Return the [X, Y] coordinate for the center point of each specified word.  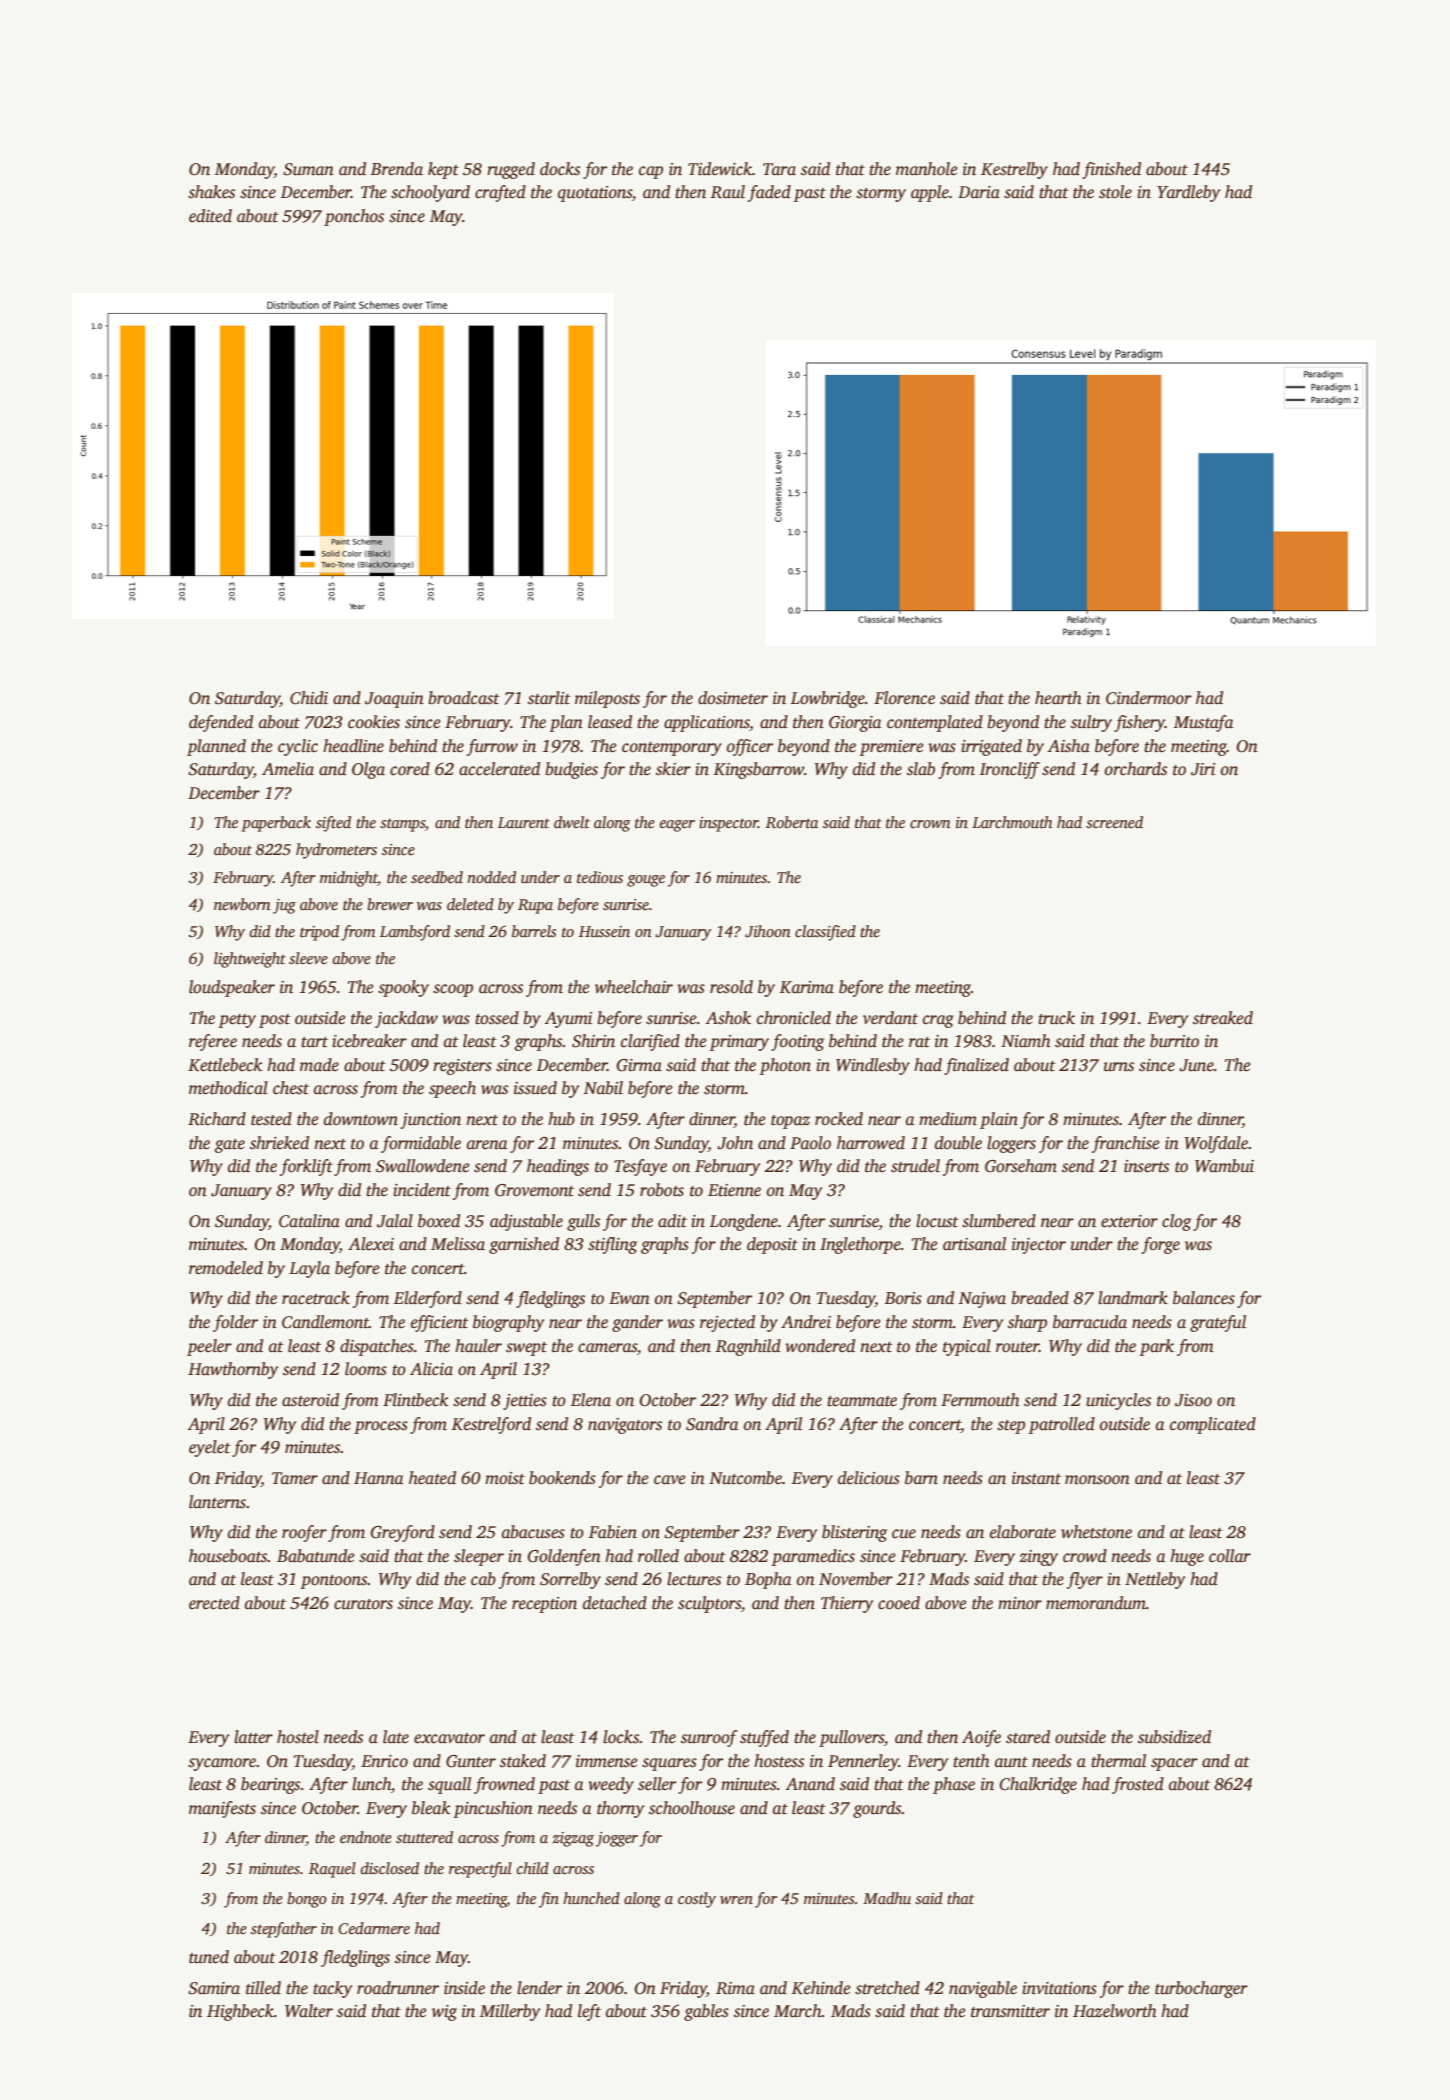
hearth [1058, 698]
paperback [276, 824]
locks [621, 1737]
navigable [983, 1989]
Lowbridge [828, 699]
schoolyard [430, 193]
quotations [595, 194]
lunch [371, 1784]
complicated [1213, 1425]
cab [483, 1579]
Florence [904, 698]
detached [615, 1603]
